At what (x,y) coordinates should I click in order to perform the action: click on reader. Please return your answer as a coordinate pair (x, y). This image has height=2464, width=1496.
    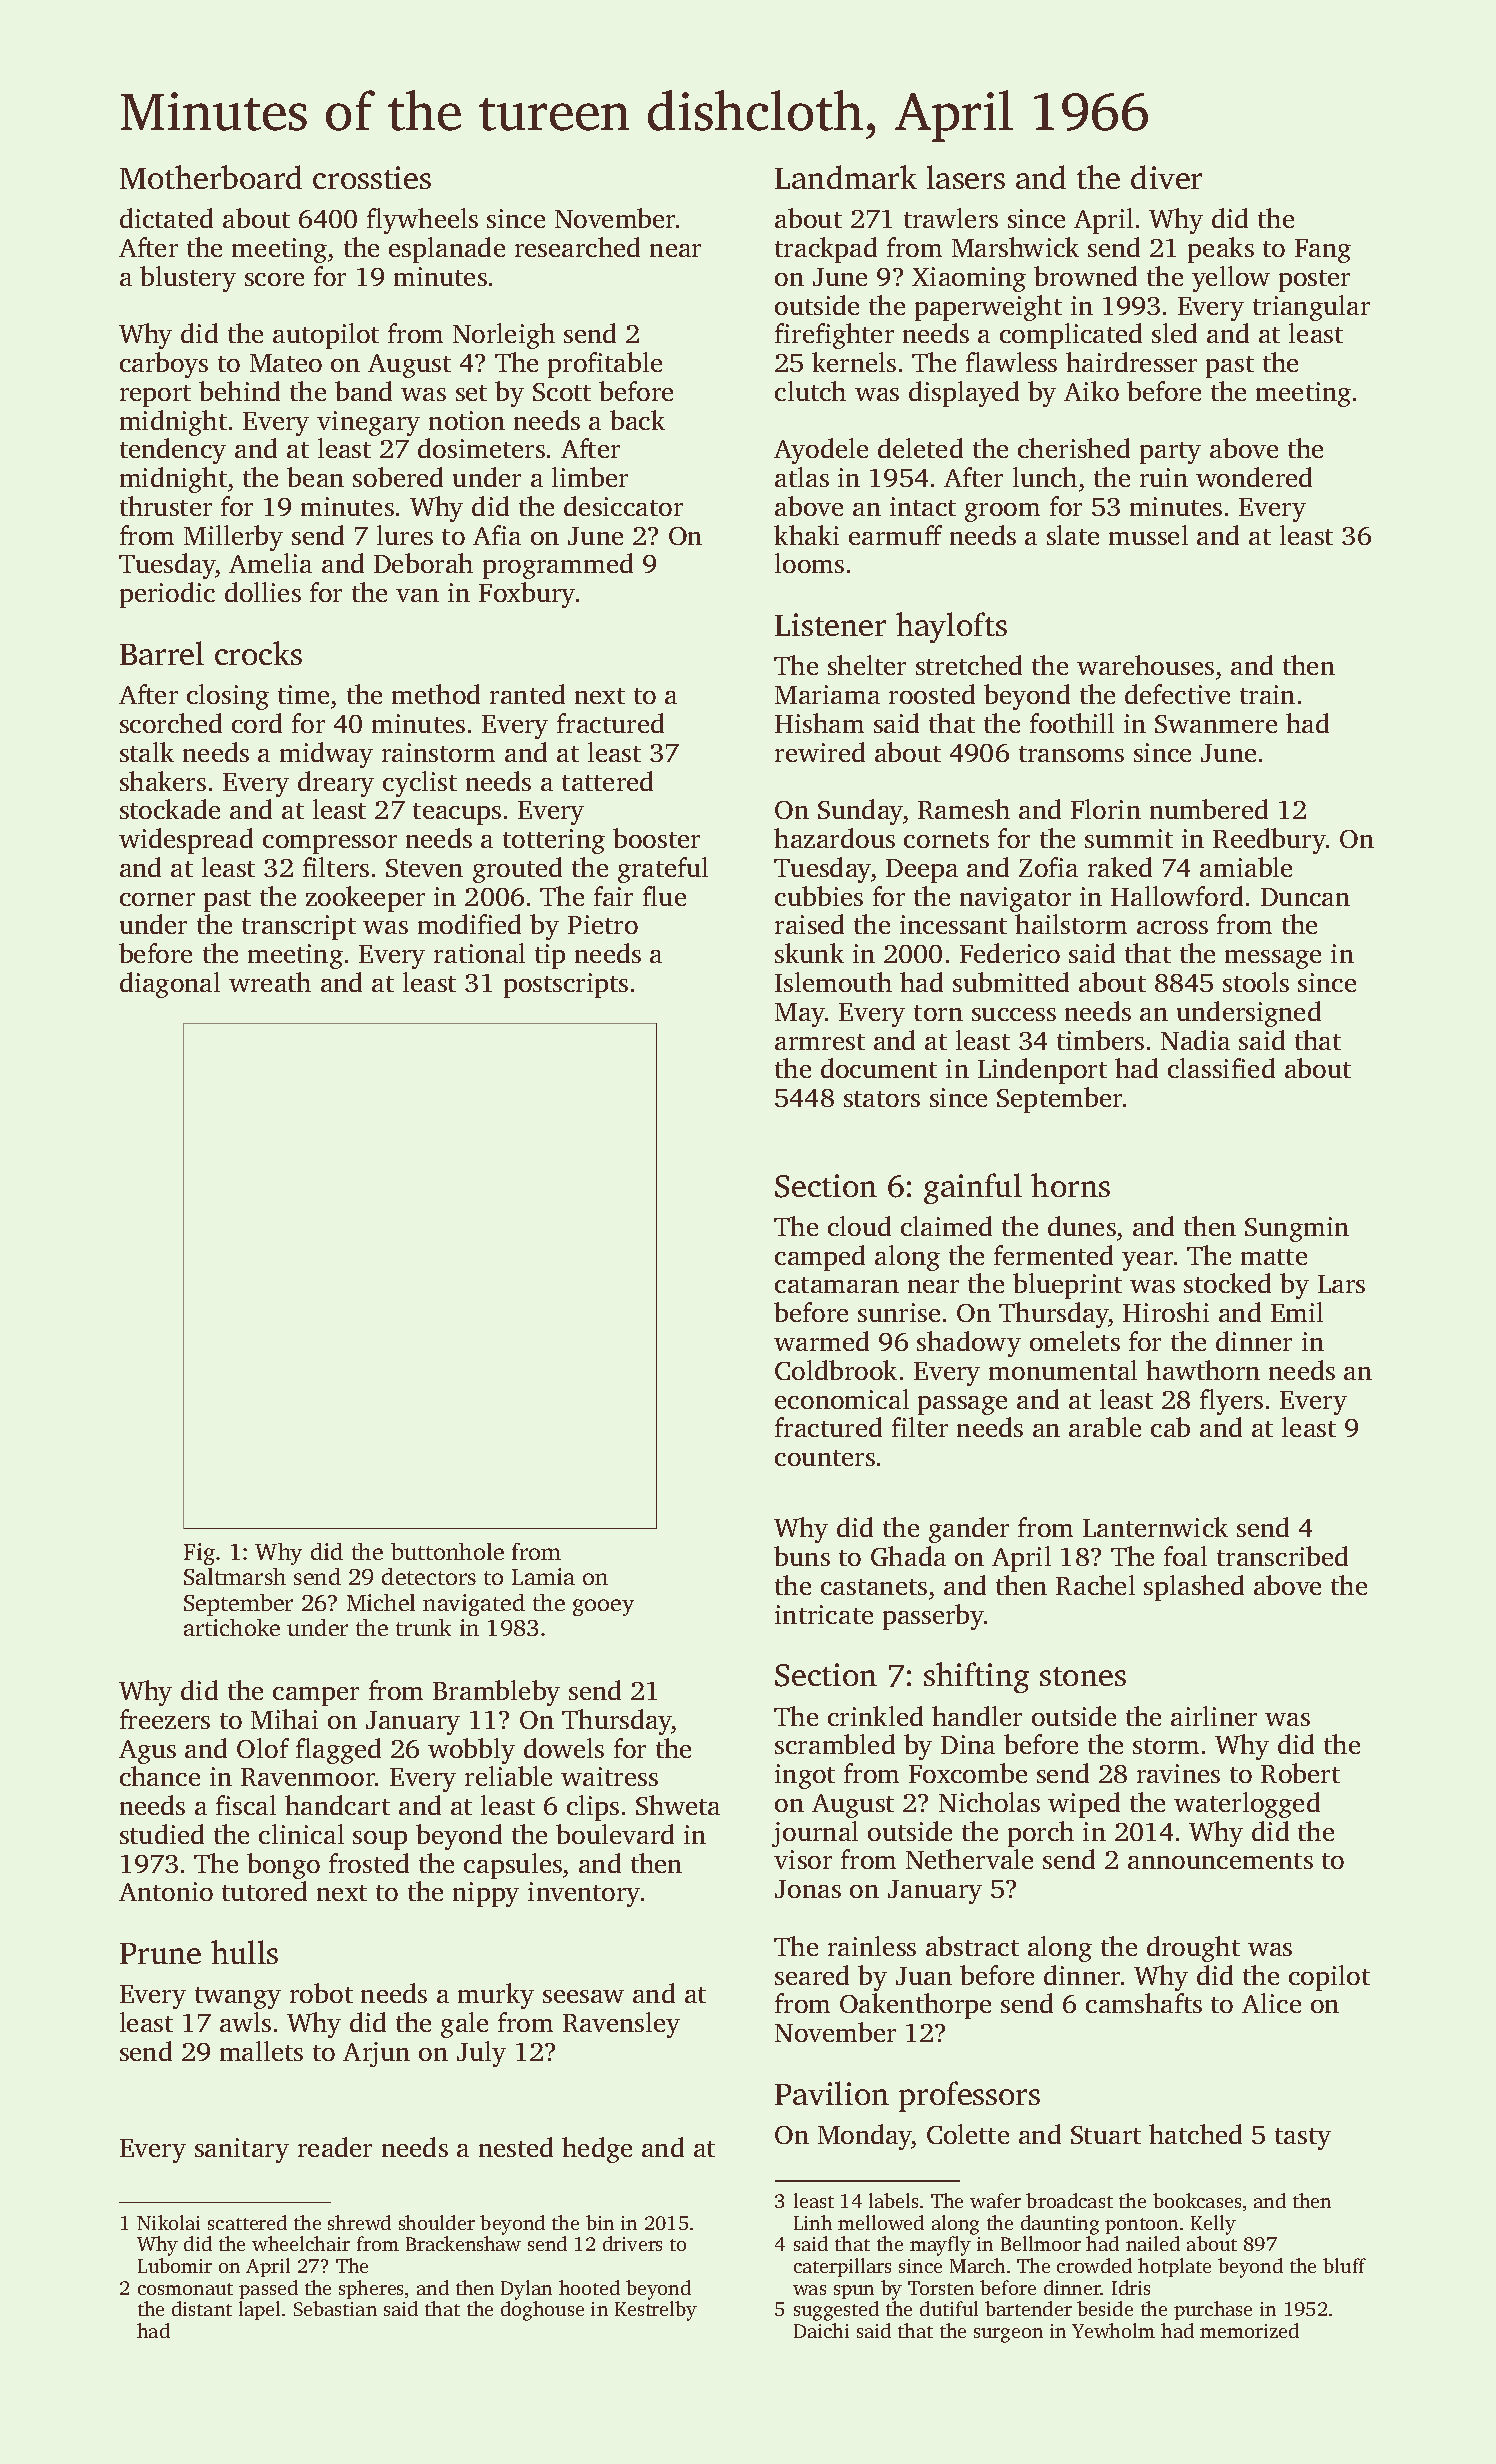
    Looking at the image, I should click on (335, 2147).
